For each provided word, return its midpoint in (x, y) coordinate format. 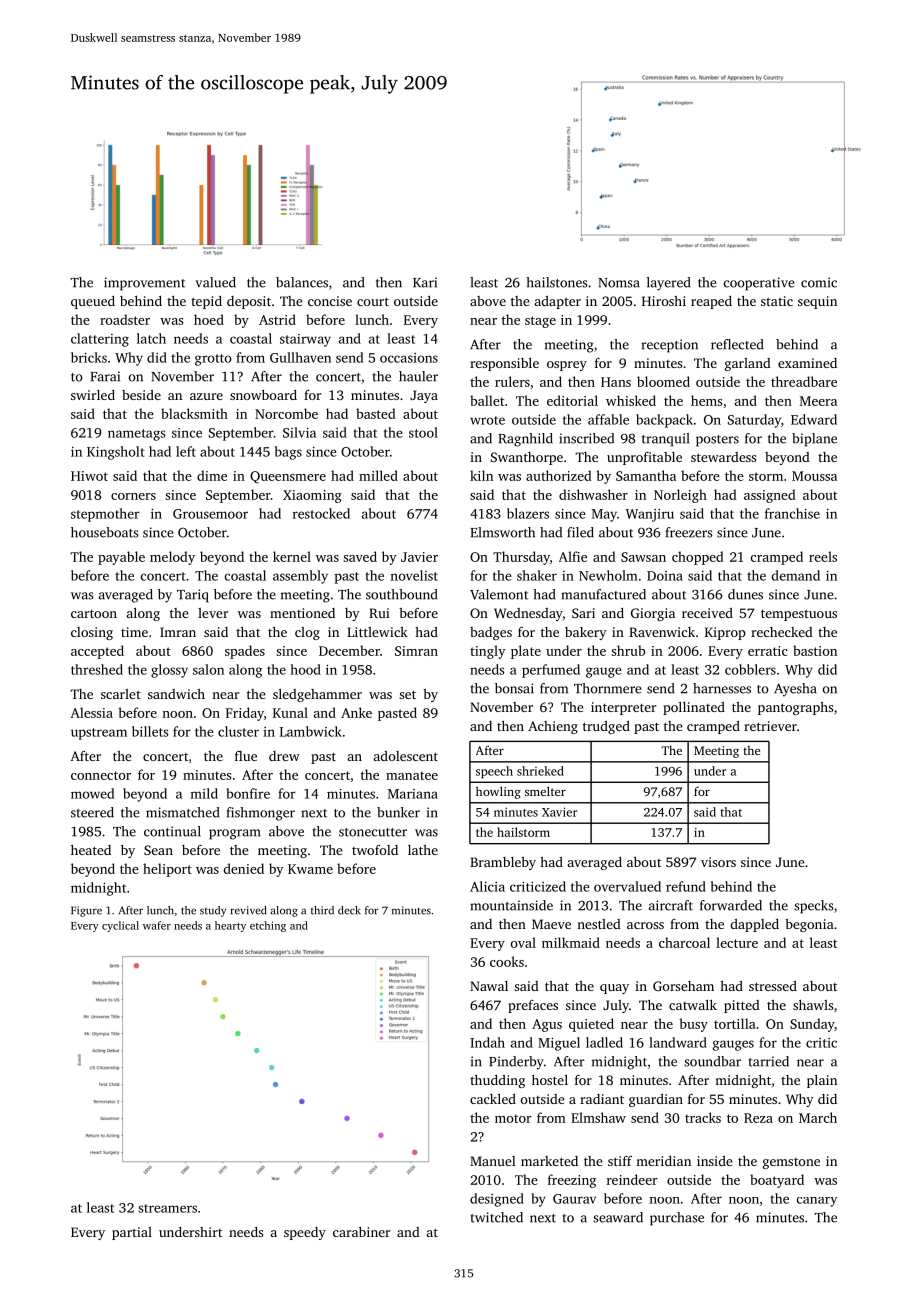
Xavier (559, 812)
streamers (167, 1208)
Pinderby (516, 1063)
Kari (425, 282)
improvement (144, 284)
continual (172, 831)
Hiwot (89, 476)
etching (268, 926)
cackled (493, 1099)
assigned (770, 496)
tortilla (735, 1023)
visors (718, 862)
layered (668, 284)
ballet (487, 400)
